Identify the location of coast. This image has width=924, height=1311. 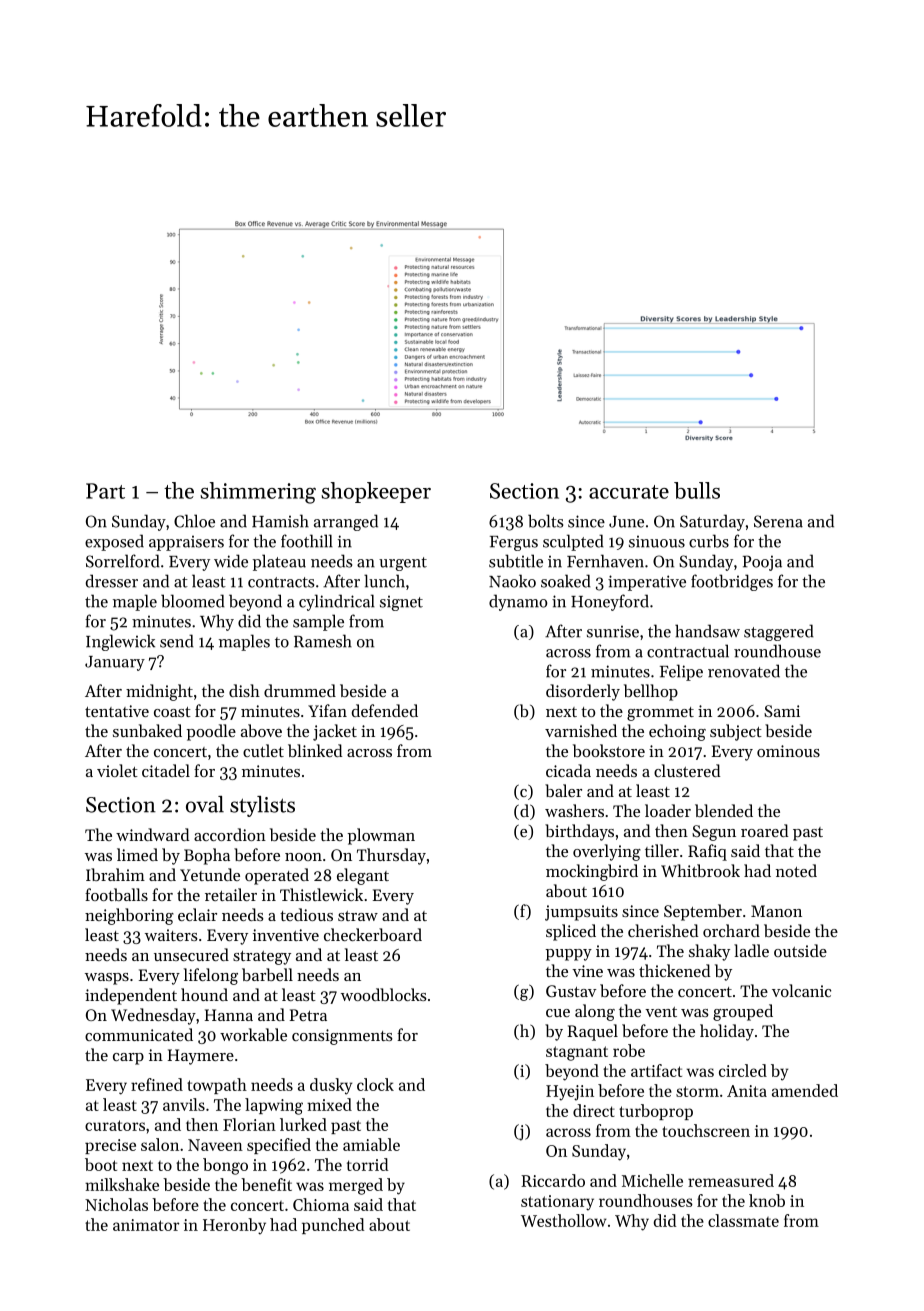
(172, 712).
